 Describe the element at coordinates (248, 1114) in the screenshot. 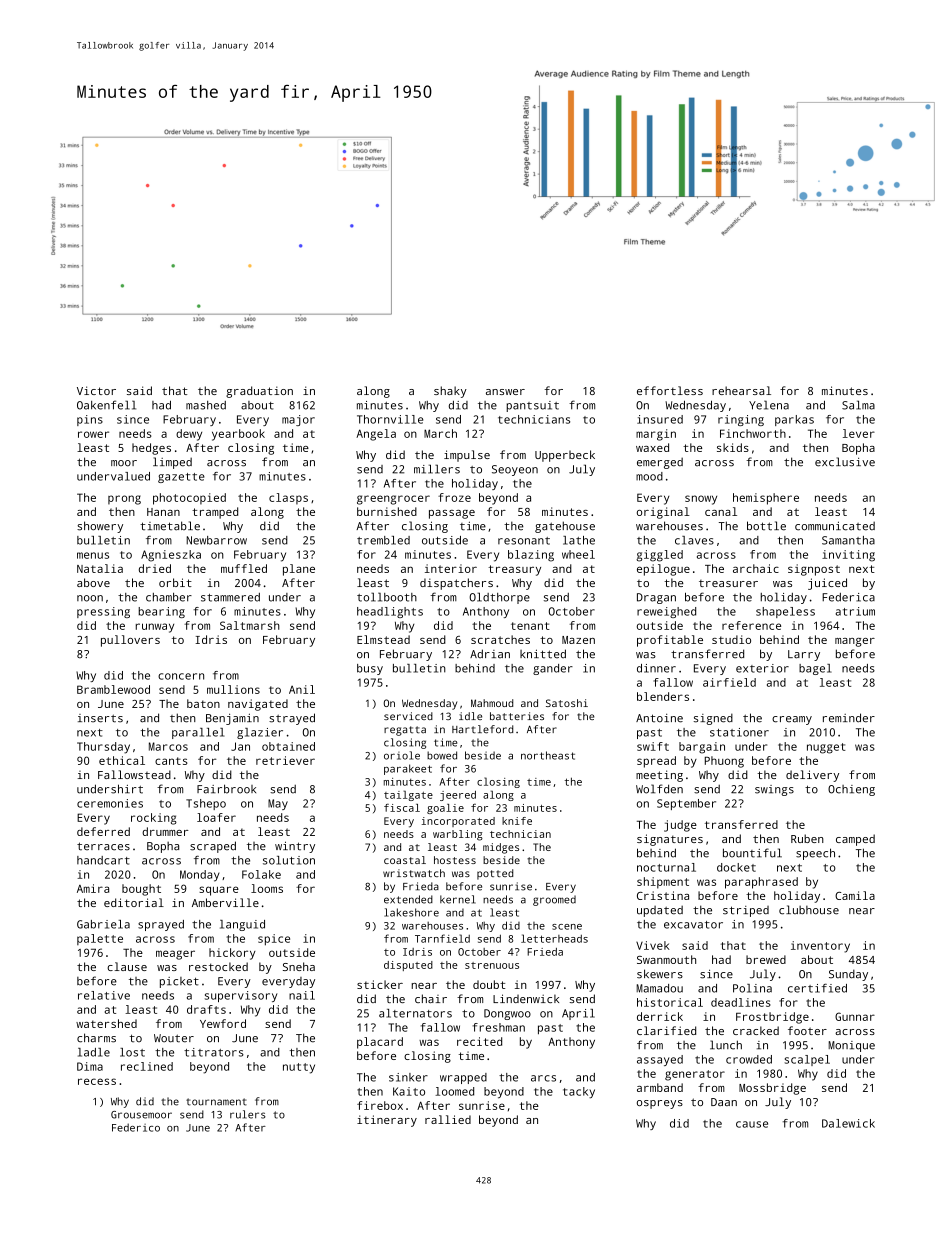

I see `rulers` at that location.
